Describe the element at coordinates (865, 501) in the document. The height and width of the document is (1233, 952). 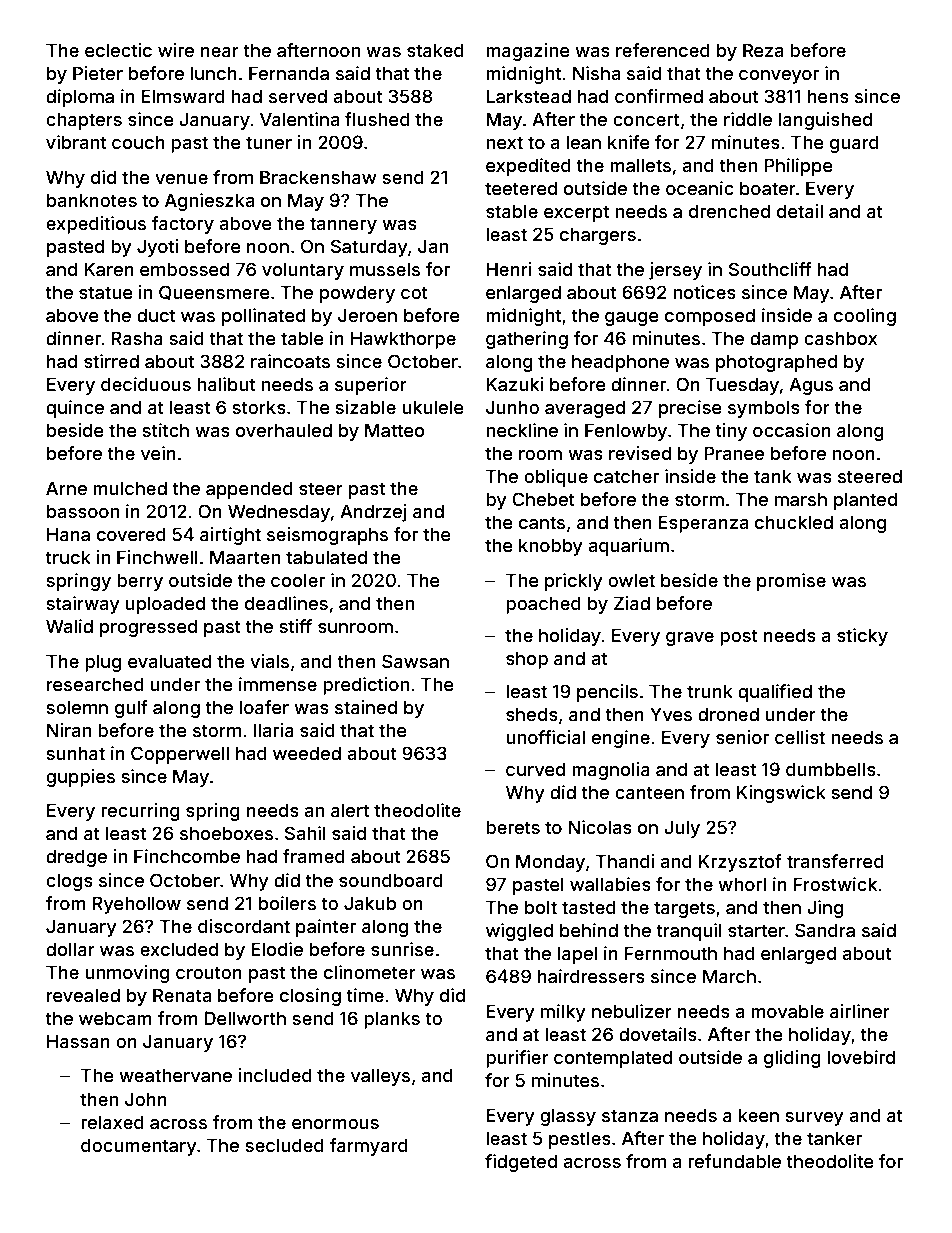
I see `planted` at that location.
